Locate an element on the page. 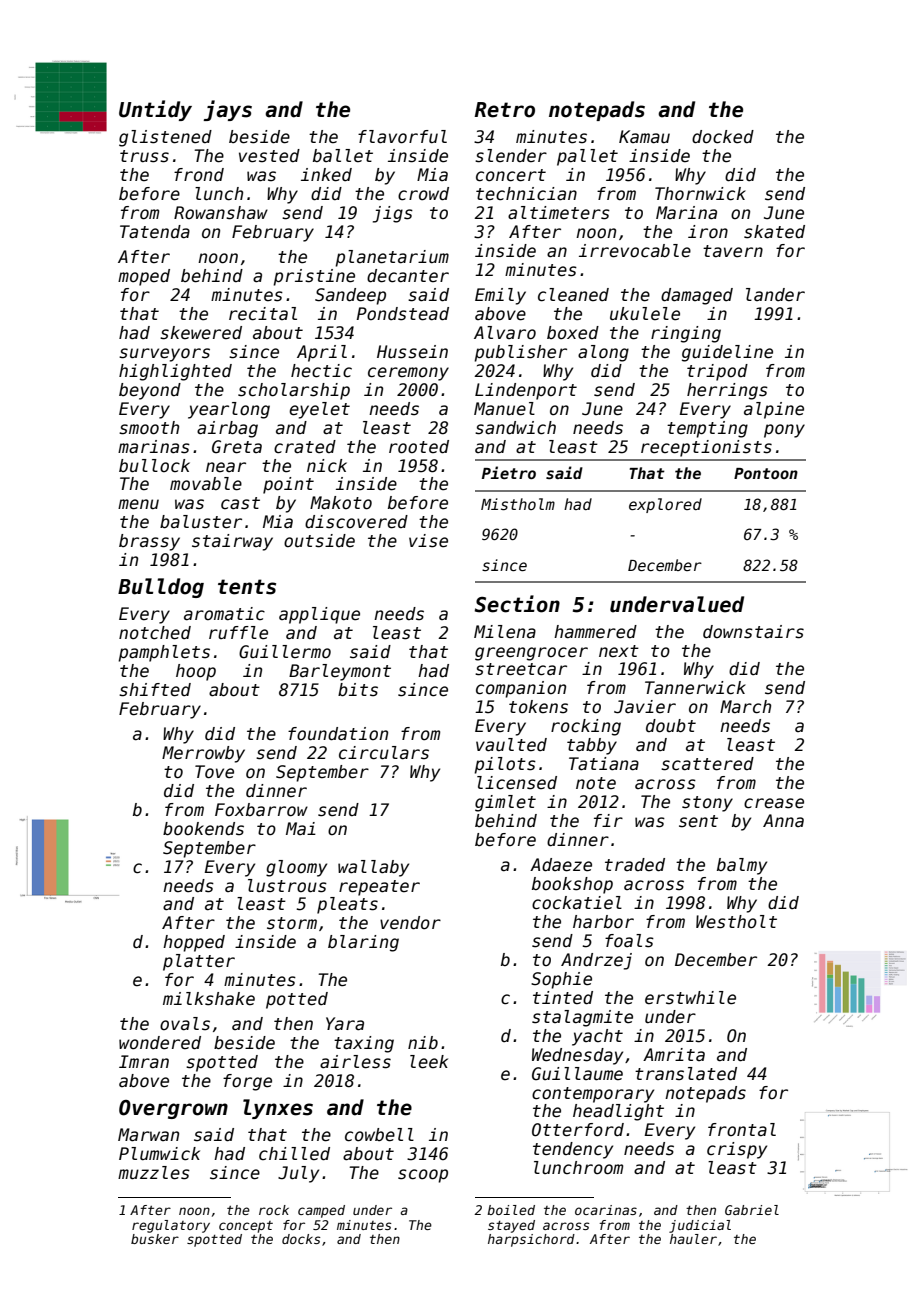 This page has width=924, height=1308. leek is located at coordinates (429, 1062).
